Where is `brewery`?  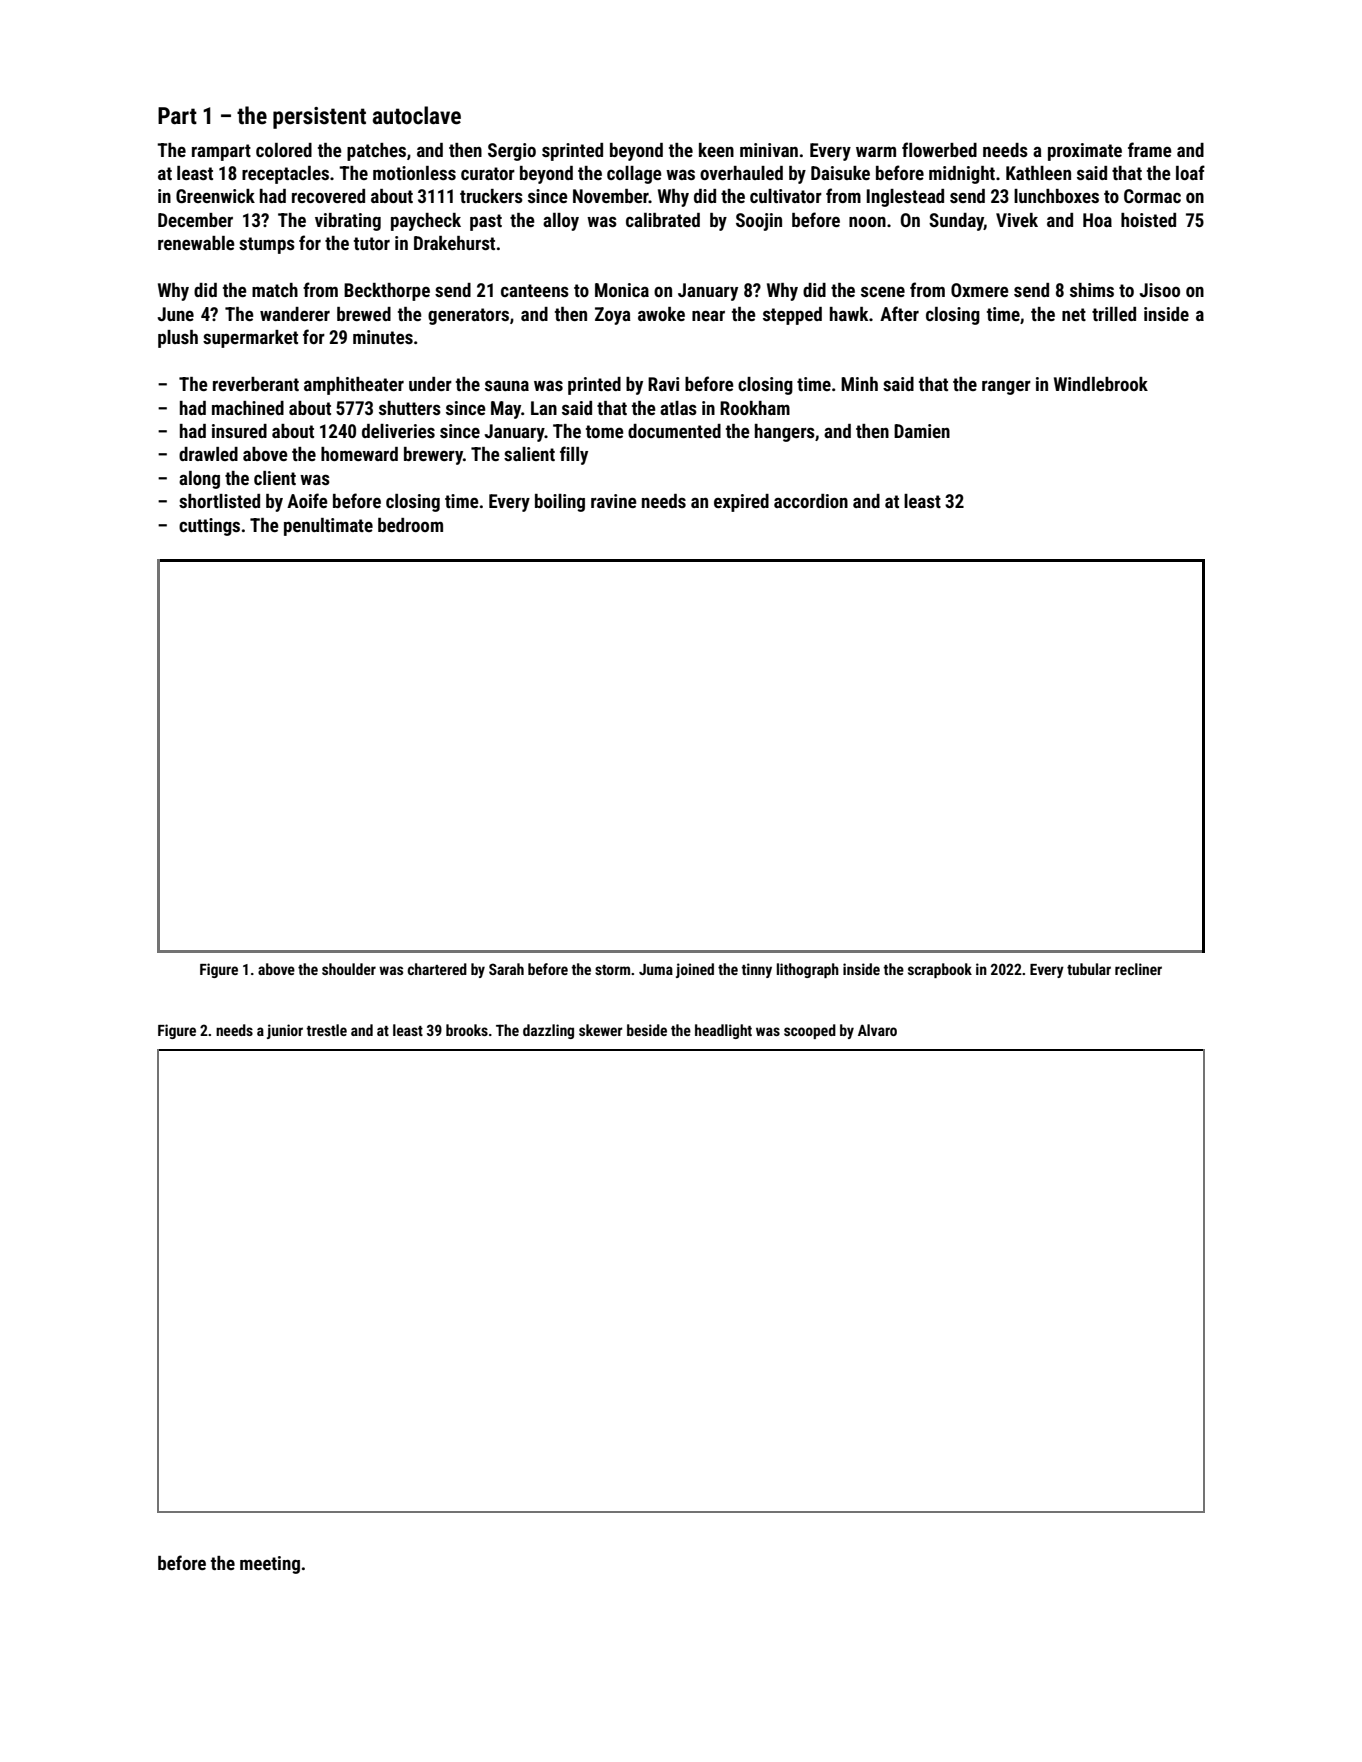 brewery is located at coordinates (433, 456).
